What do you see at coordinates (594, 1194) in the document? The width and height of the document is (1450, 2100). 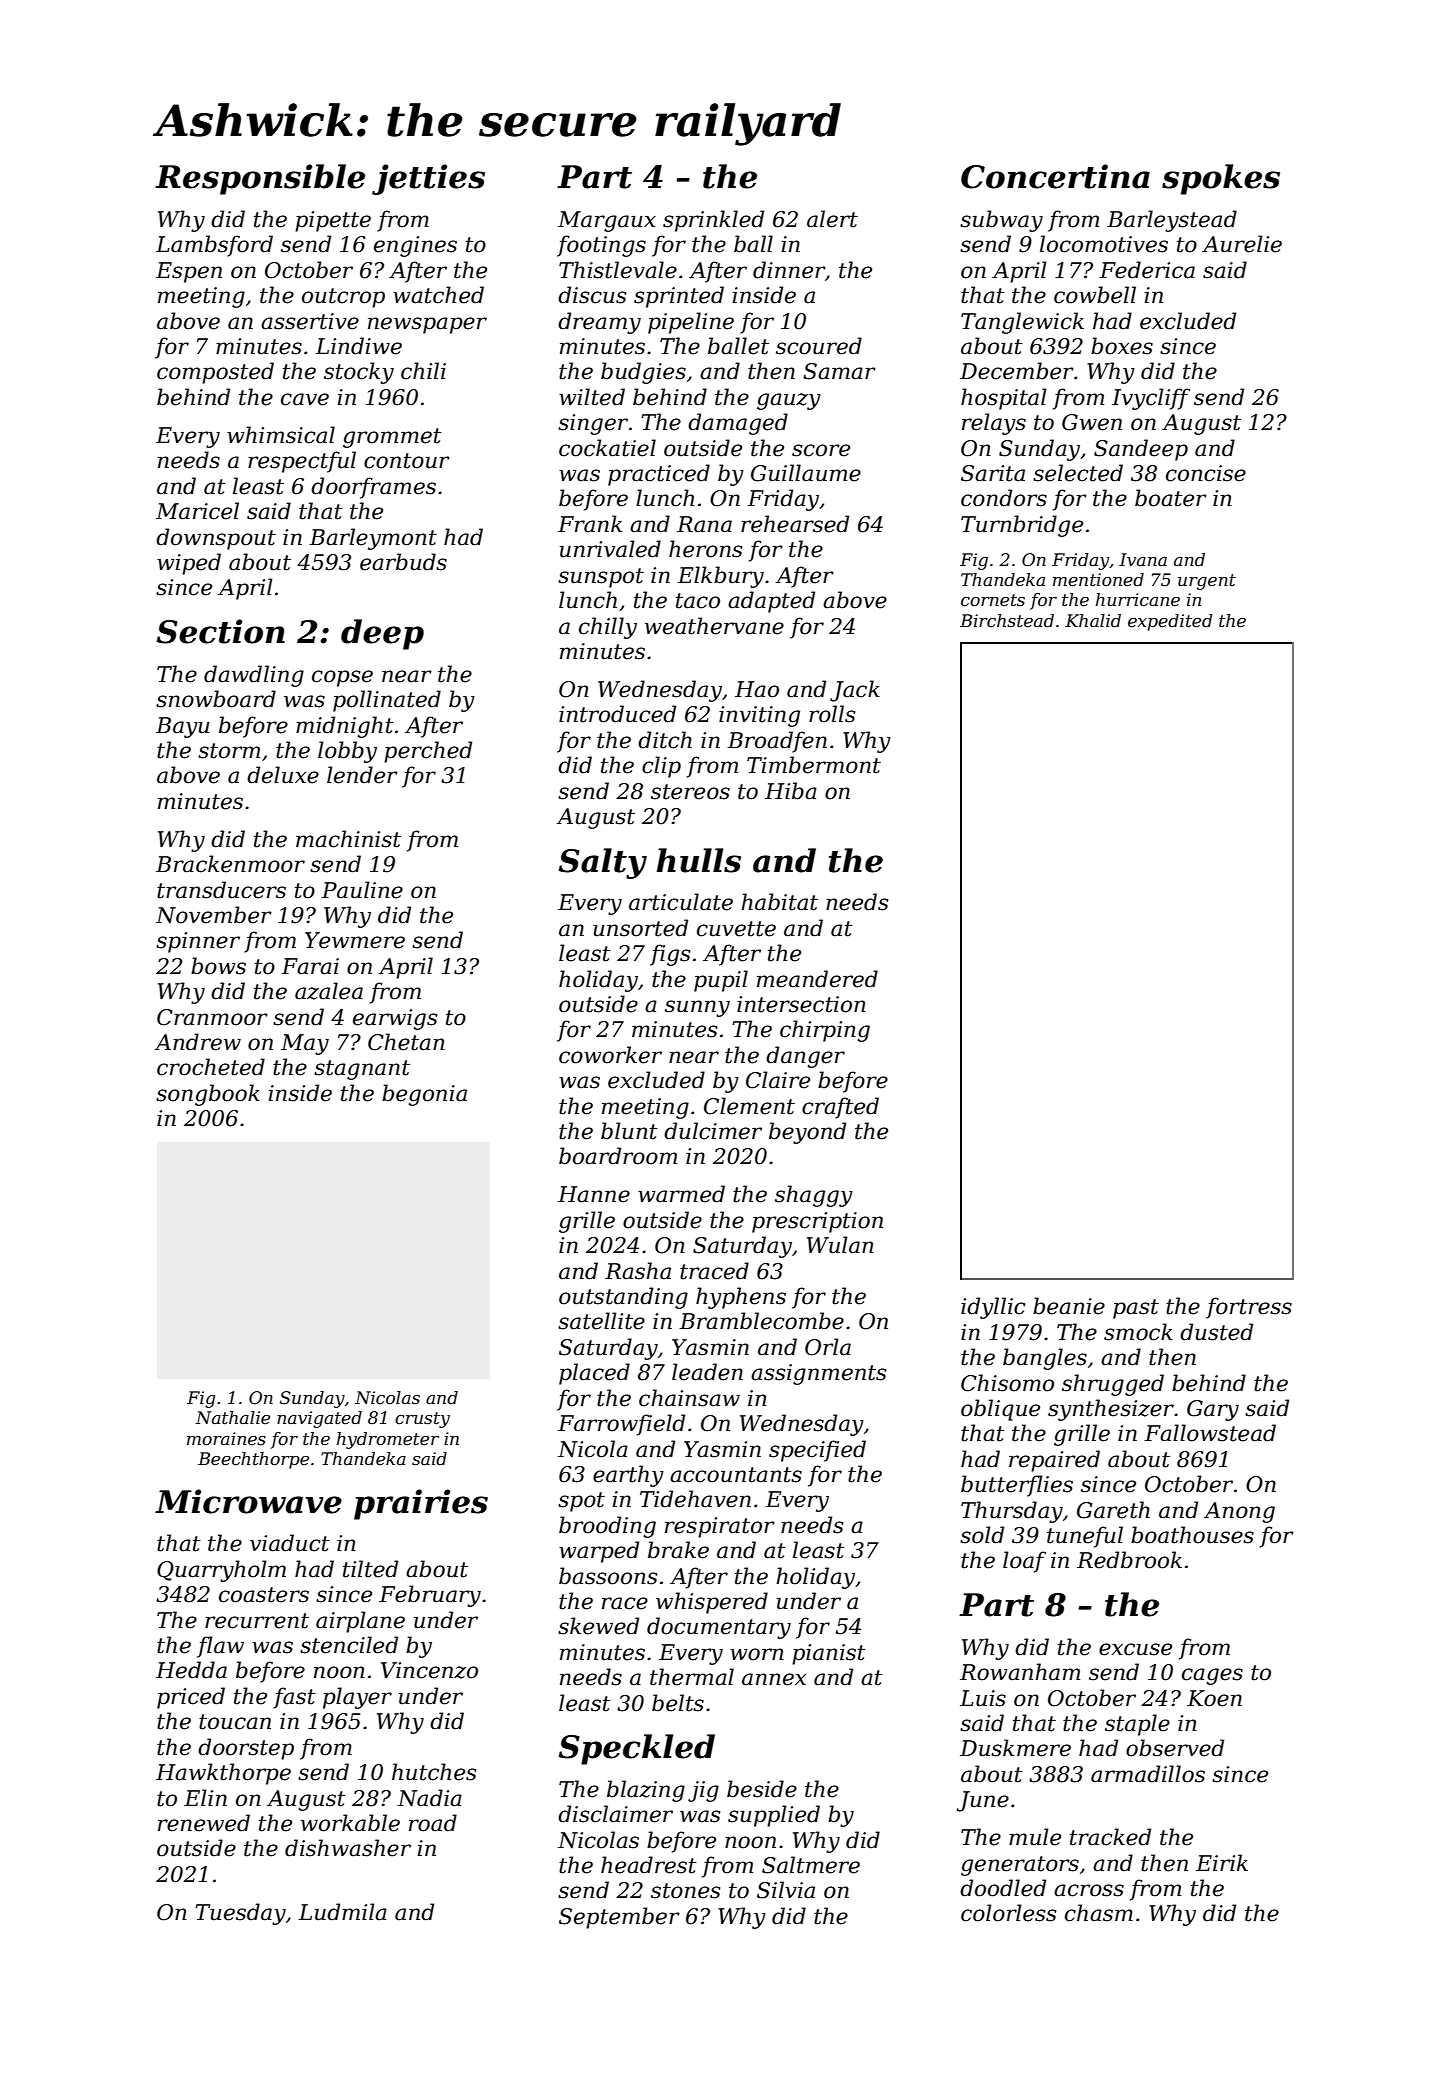 I see `Hanne` at bounding box center [594, 1194].
